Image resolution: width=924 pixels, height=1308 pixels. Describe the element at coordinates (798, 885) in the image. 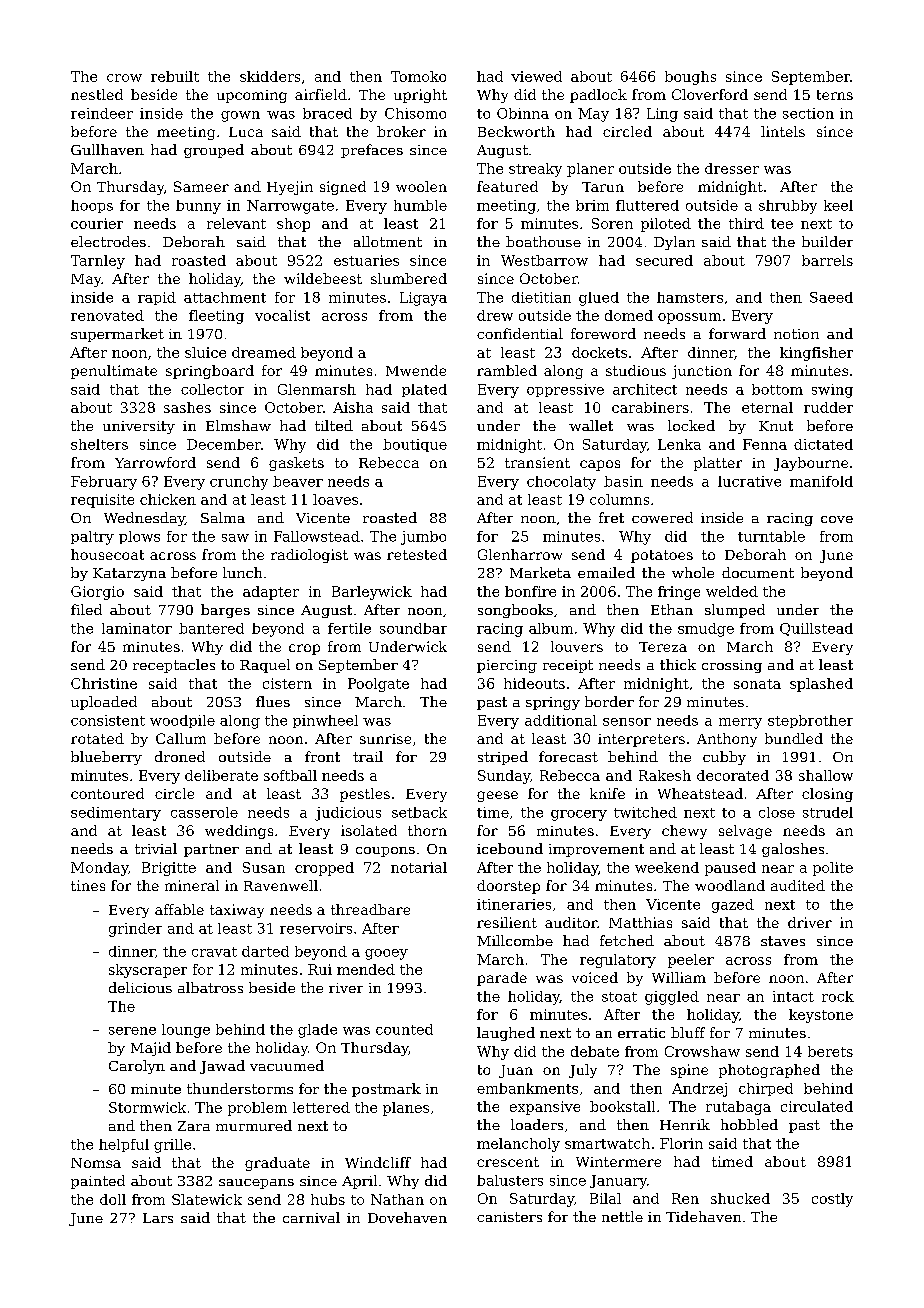

I see `audited` at that location.
